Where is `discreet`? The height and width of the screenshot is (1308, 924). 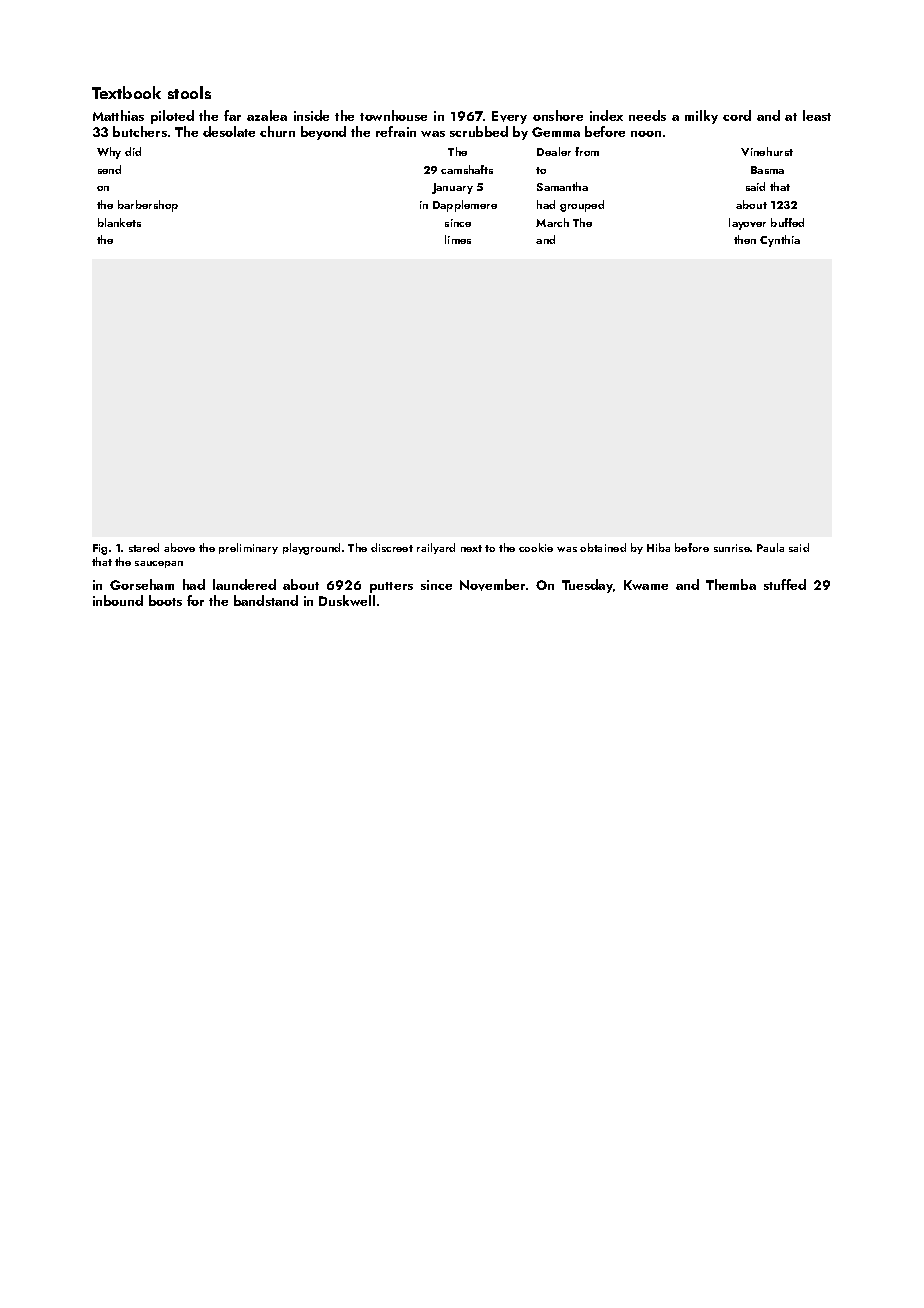
discreet is located at coordinates (392, 547).
